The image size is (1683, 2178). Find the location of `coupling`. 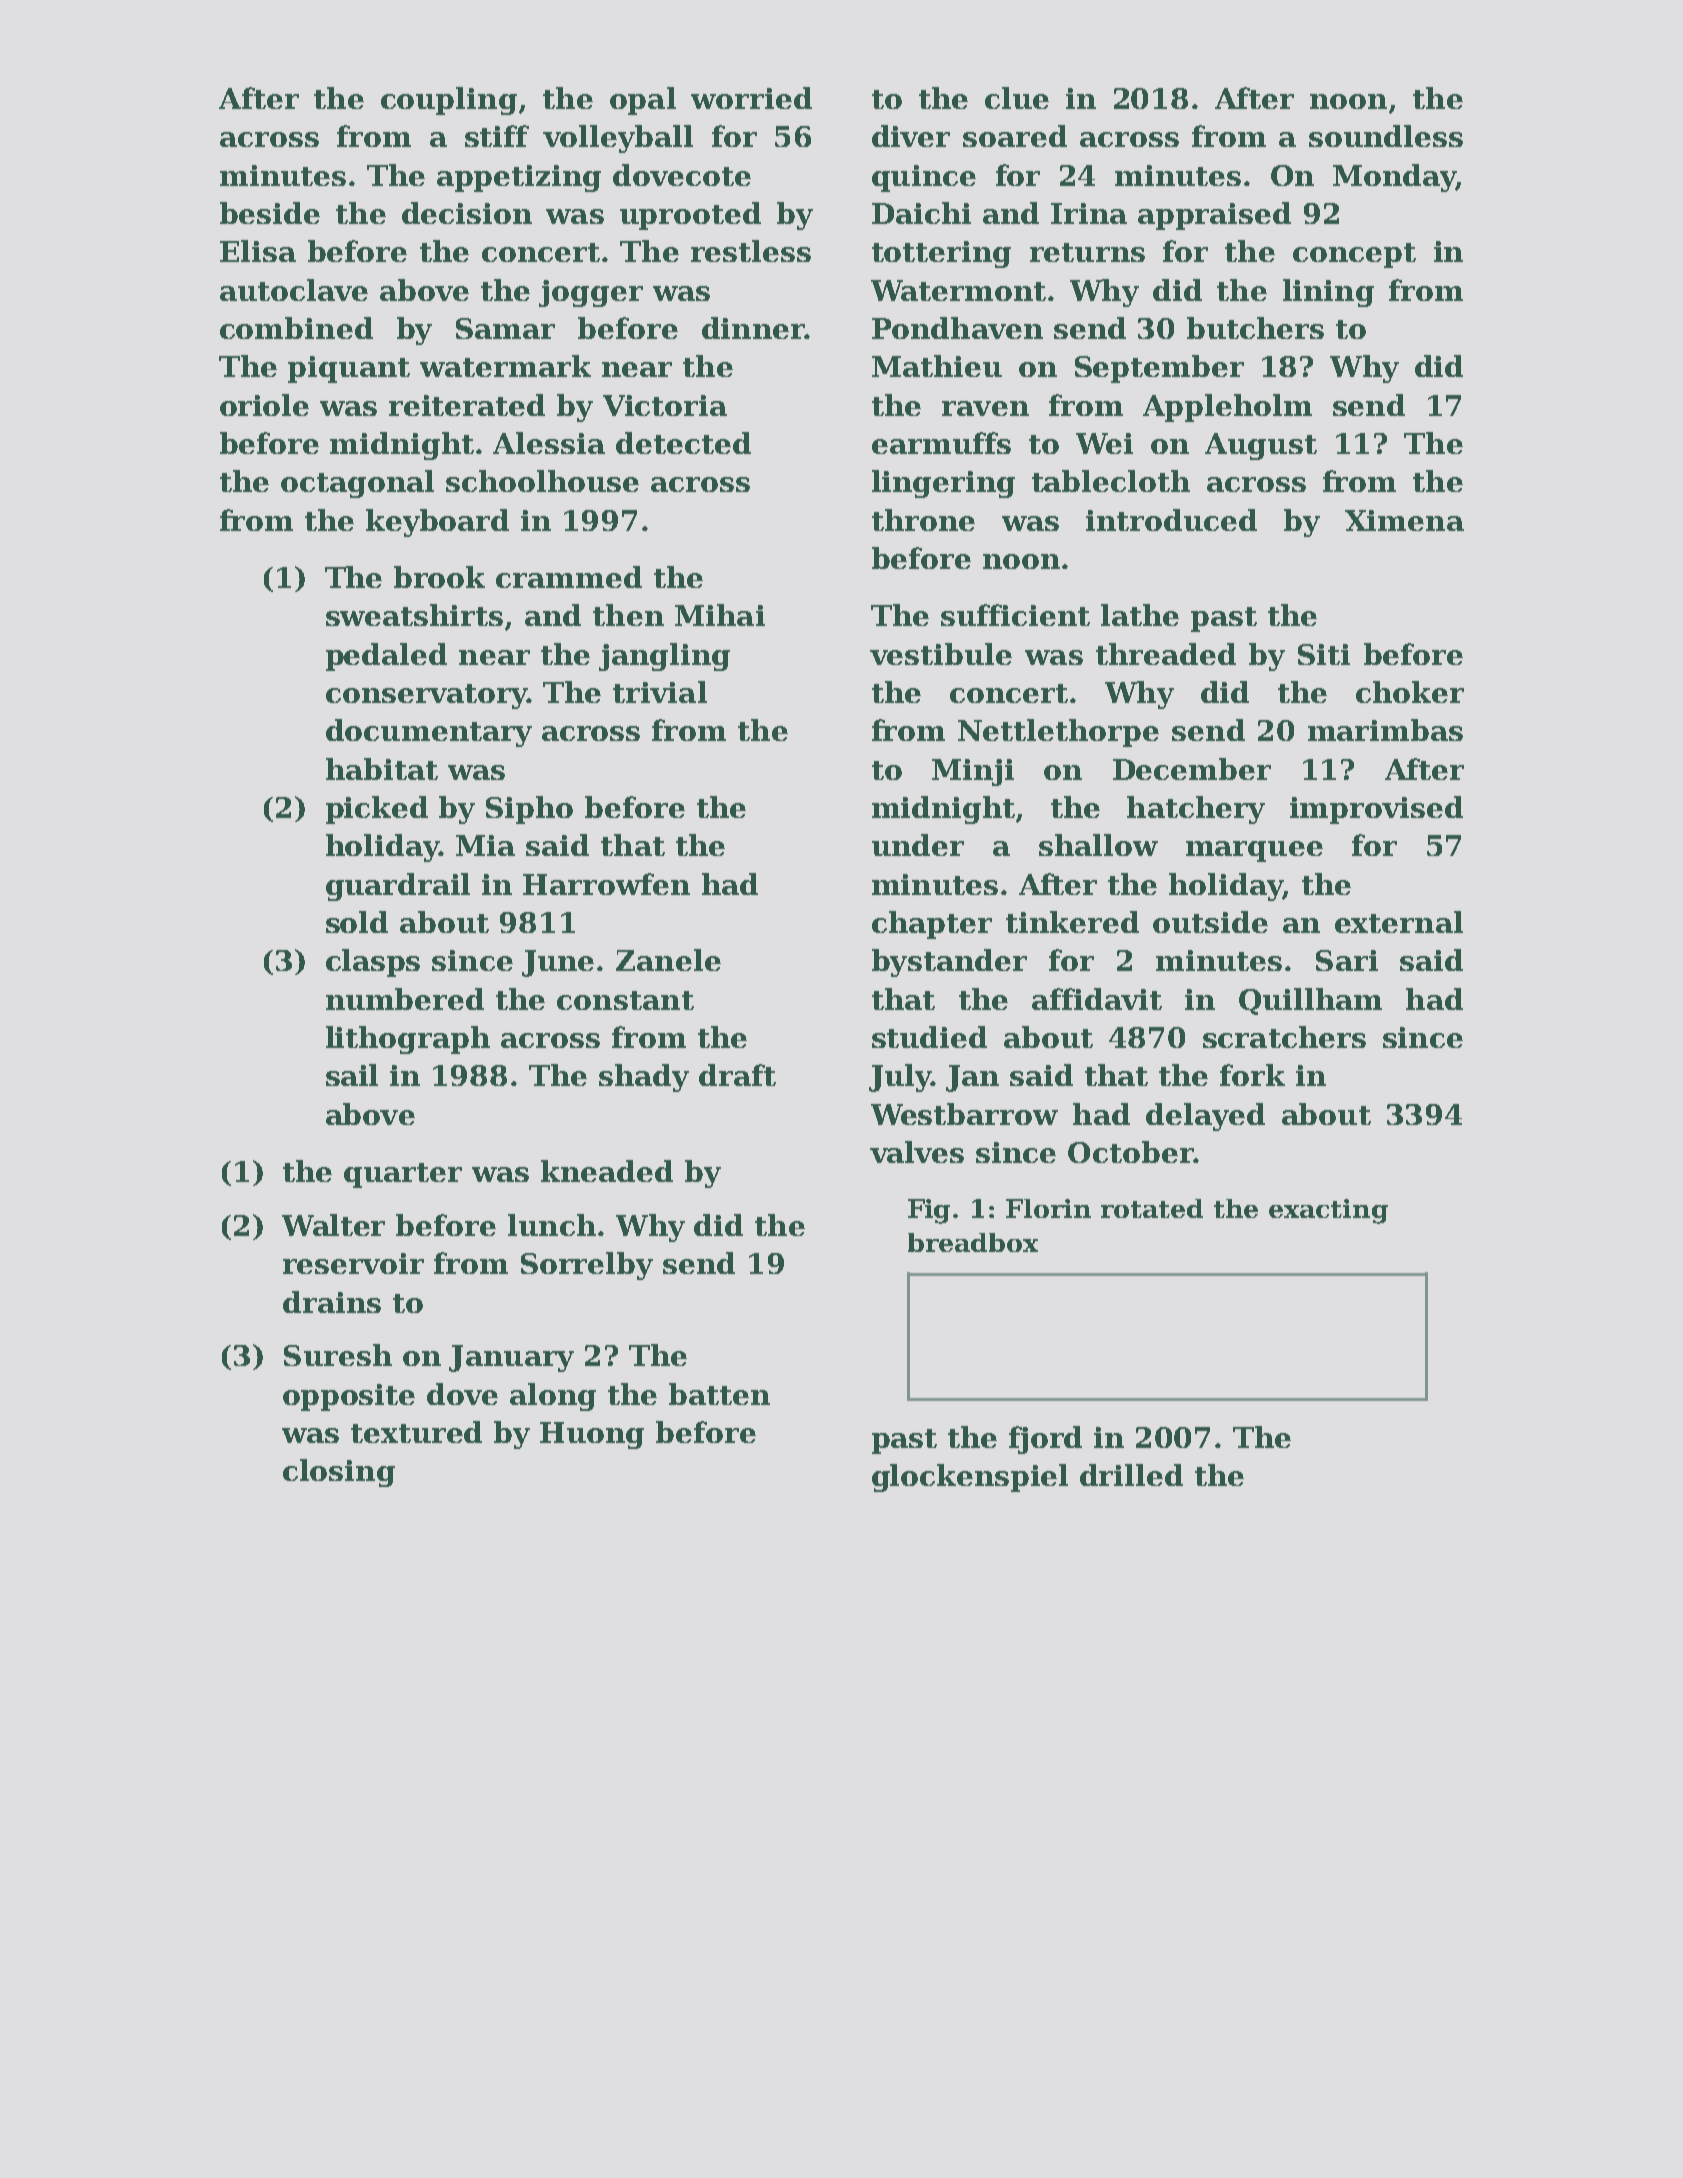

coupling is located at coordinates (449, 101).
